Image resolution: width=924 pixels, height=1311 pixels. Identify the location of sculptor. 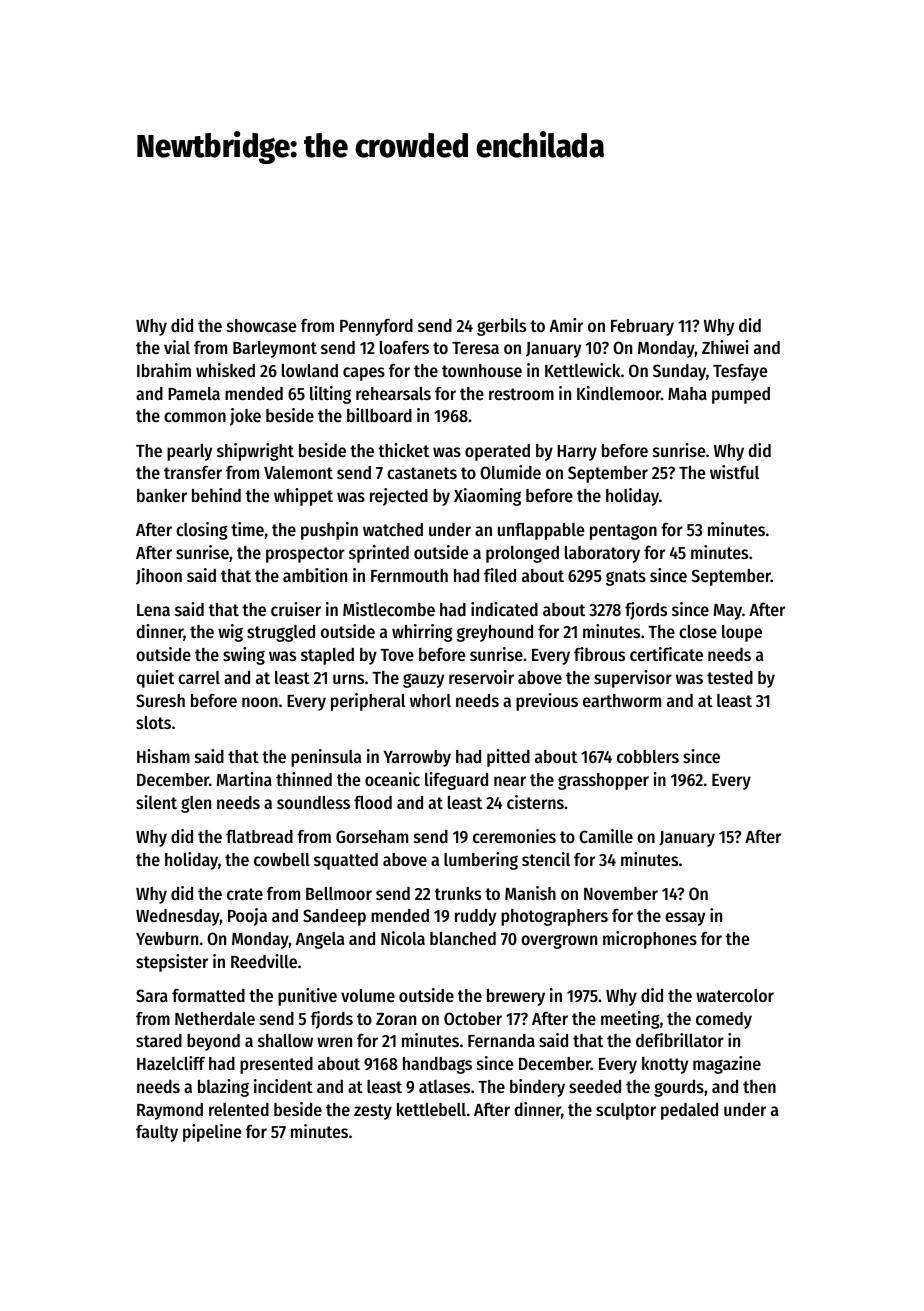
(626, 1111).
